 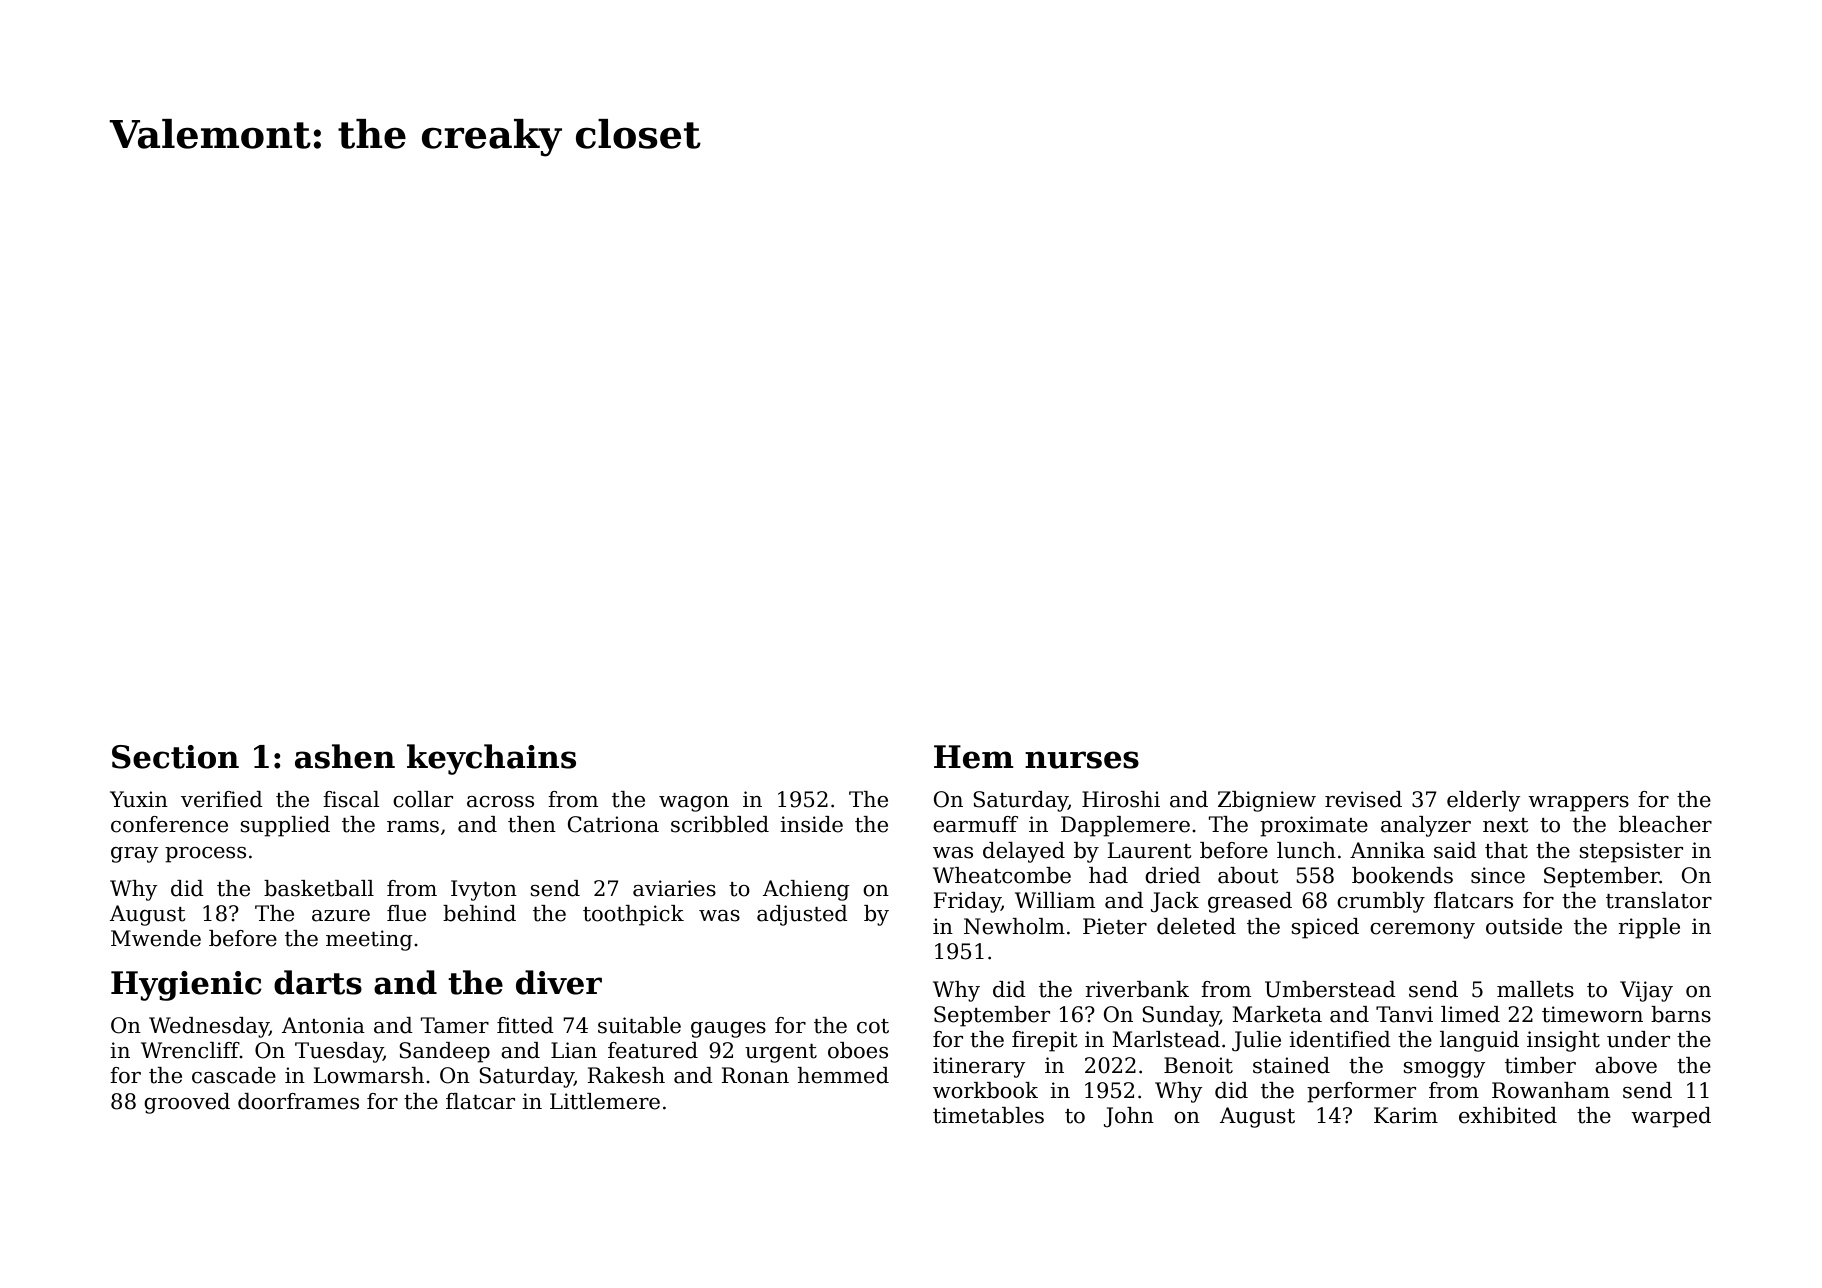 What do you see at coordinates (1363, 799) in the screenshot?
I see `revised` at bounding box center [1363, 799].
